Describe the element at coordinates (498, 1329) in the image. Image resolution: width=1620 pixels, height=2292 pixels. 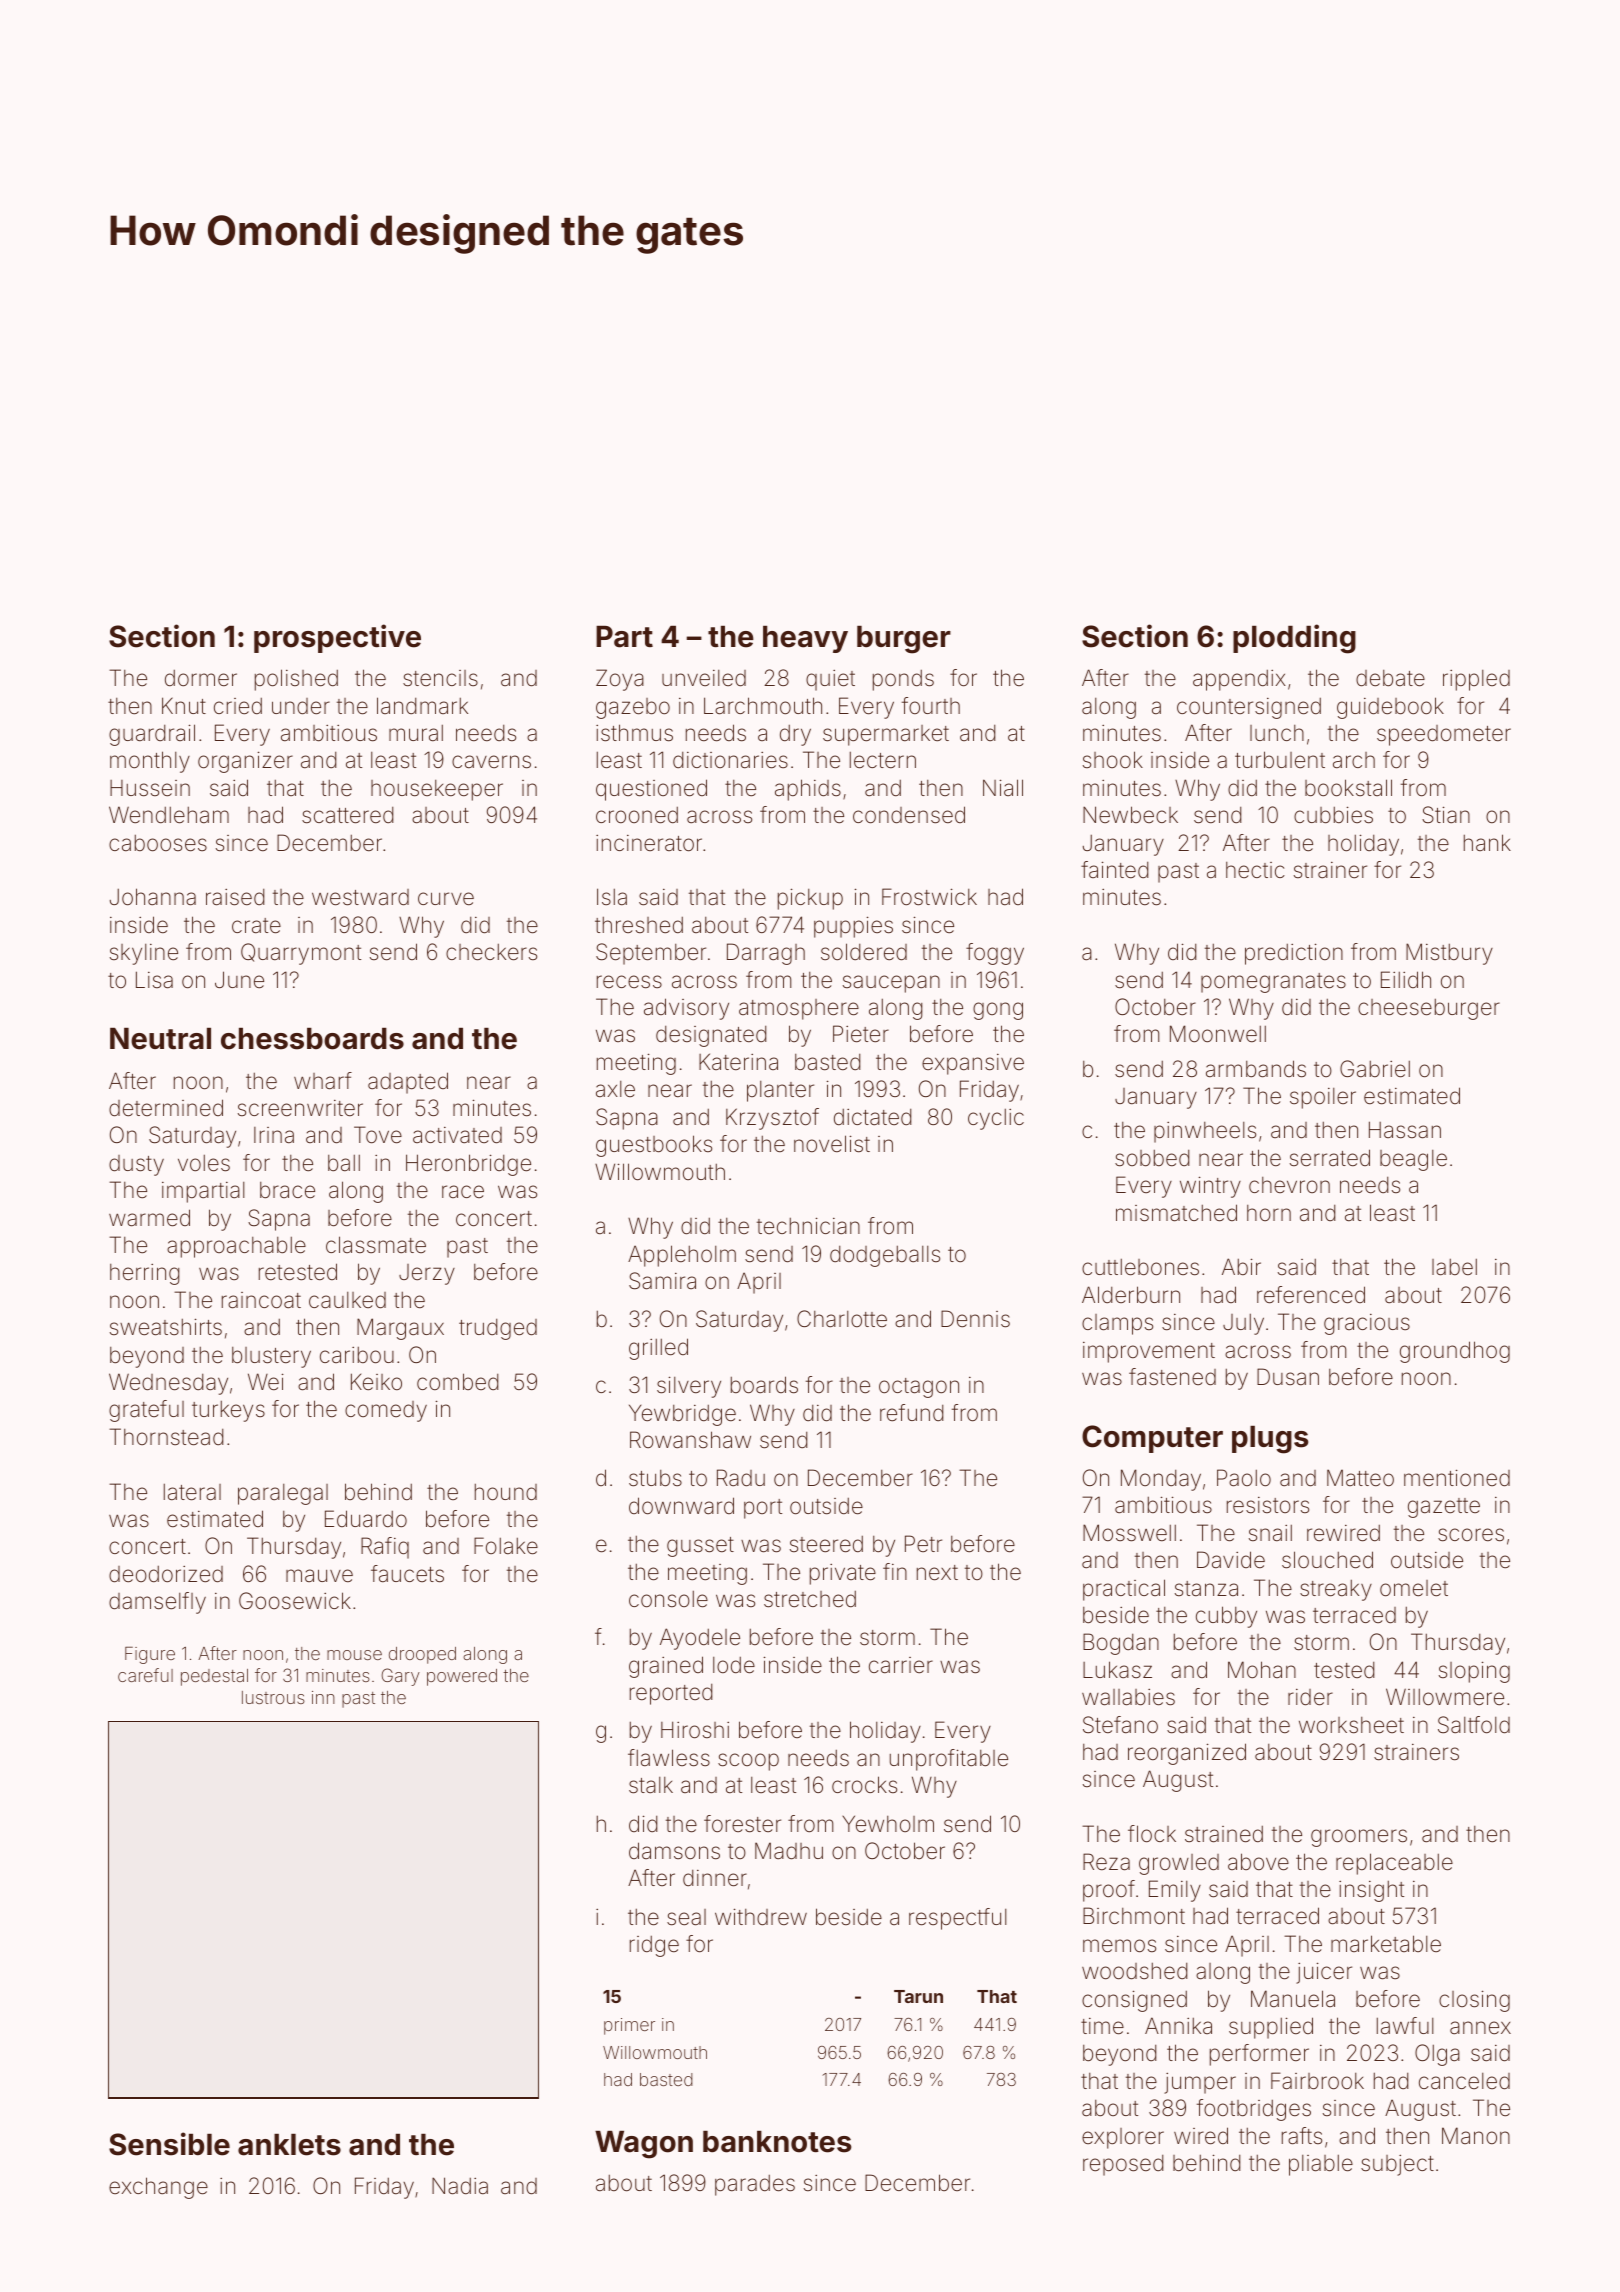
I see `trudged` at that location.
